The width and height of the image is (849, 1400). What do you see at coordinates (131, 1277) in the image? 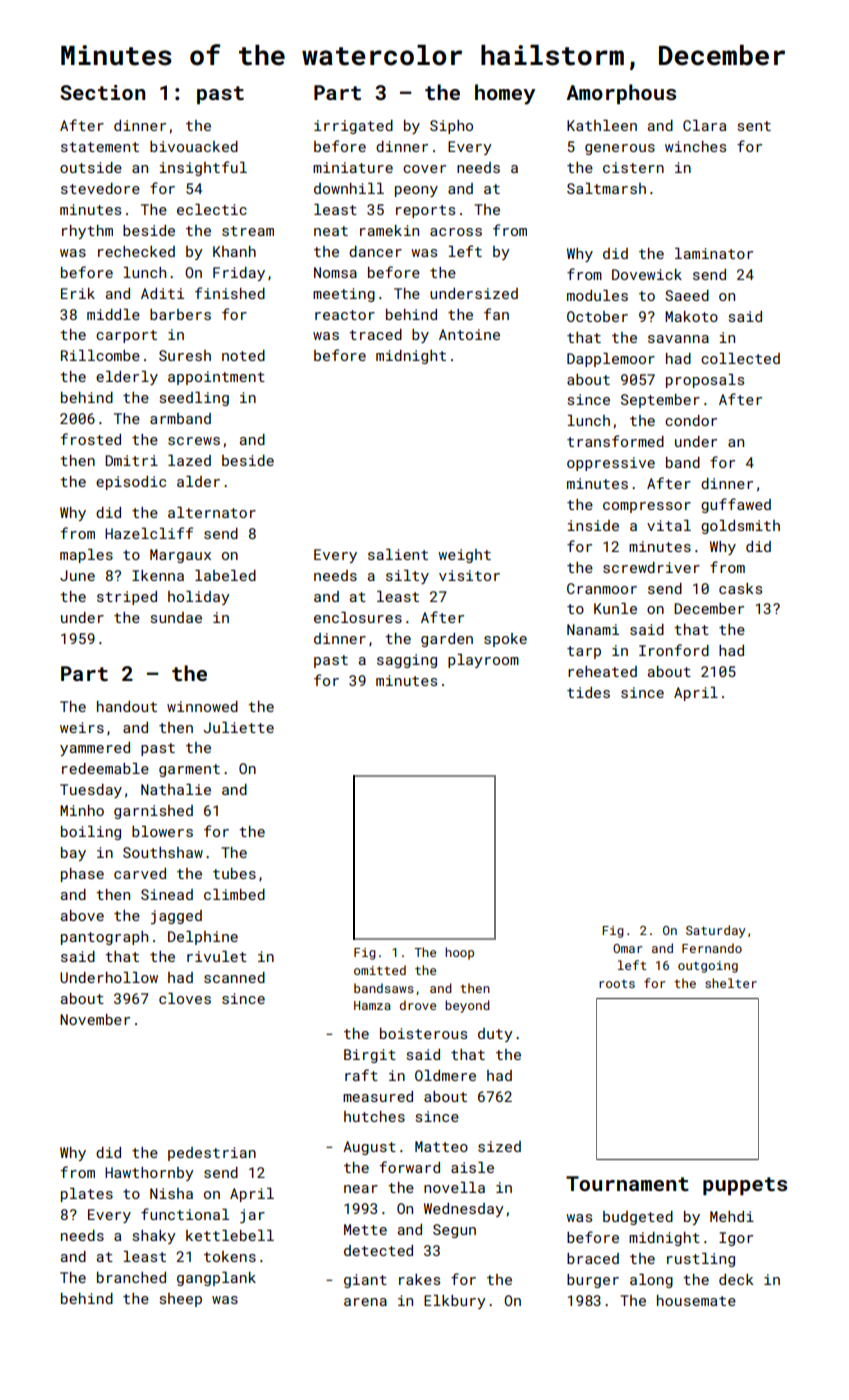
I see `branched` at bounding box center [131, 1277].
